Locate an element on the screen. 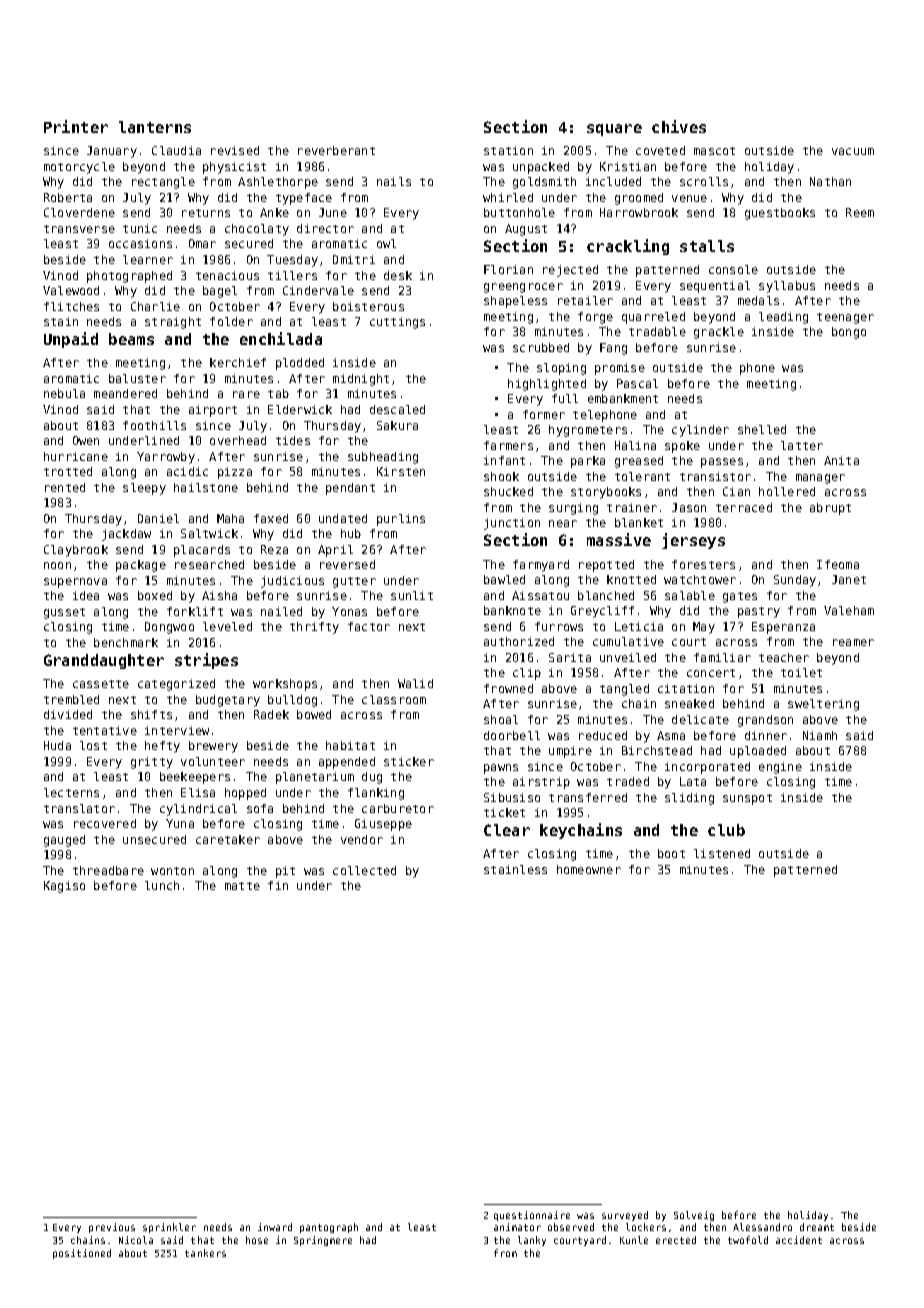  Aisha is located at coordinates (219, 595).
